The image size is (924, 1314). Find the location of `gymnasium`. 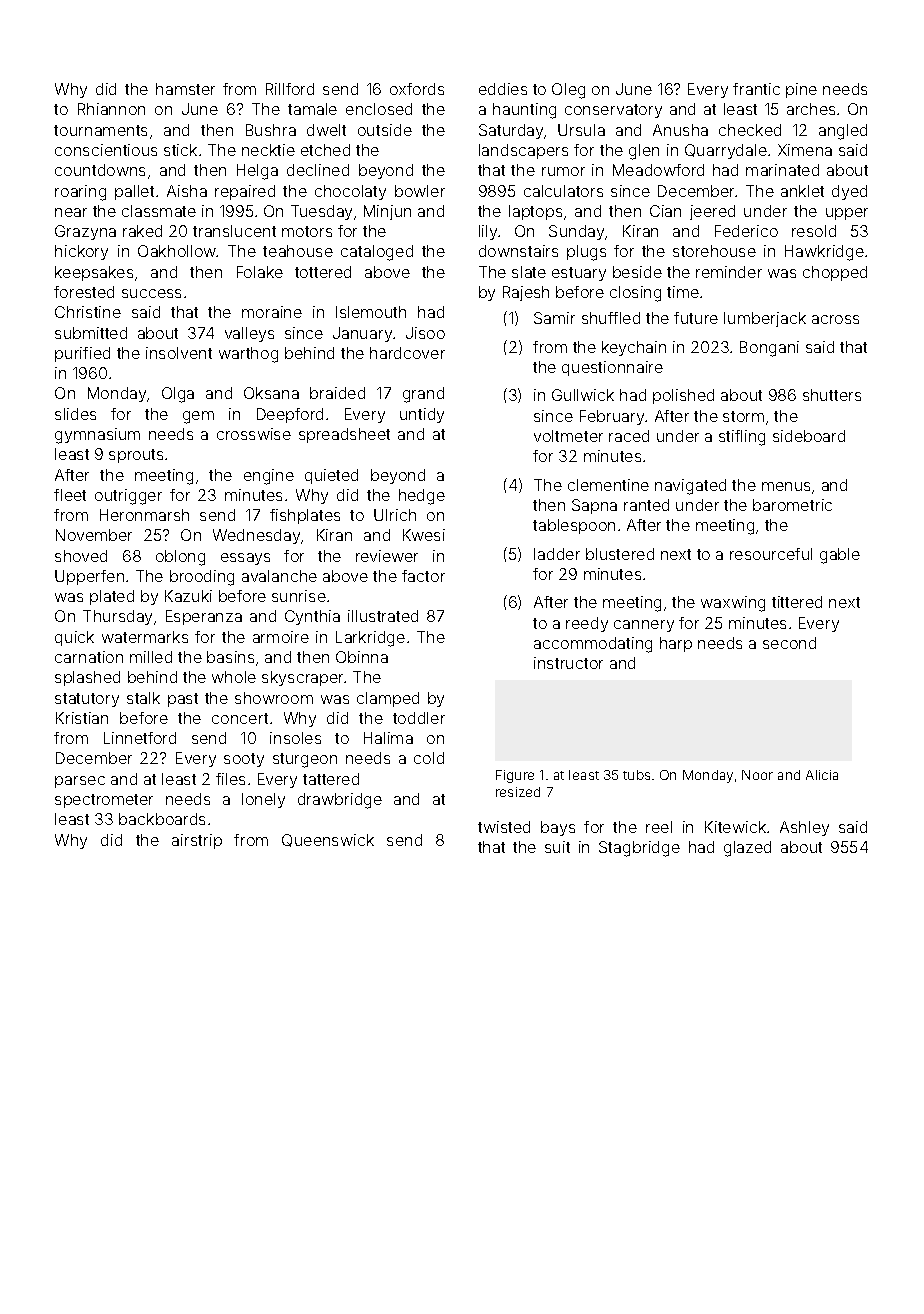

gymnasium is located at coordinates (97, 436).
